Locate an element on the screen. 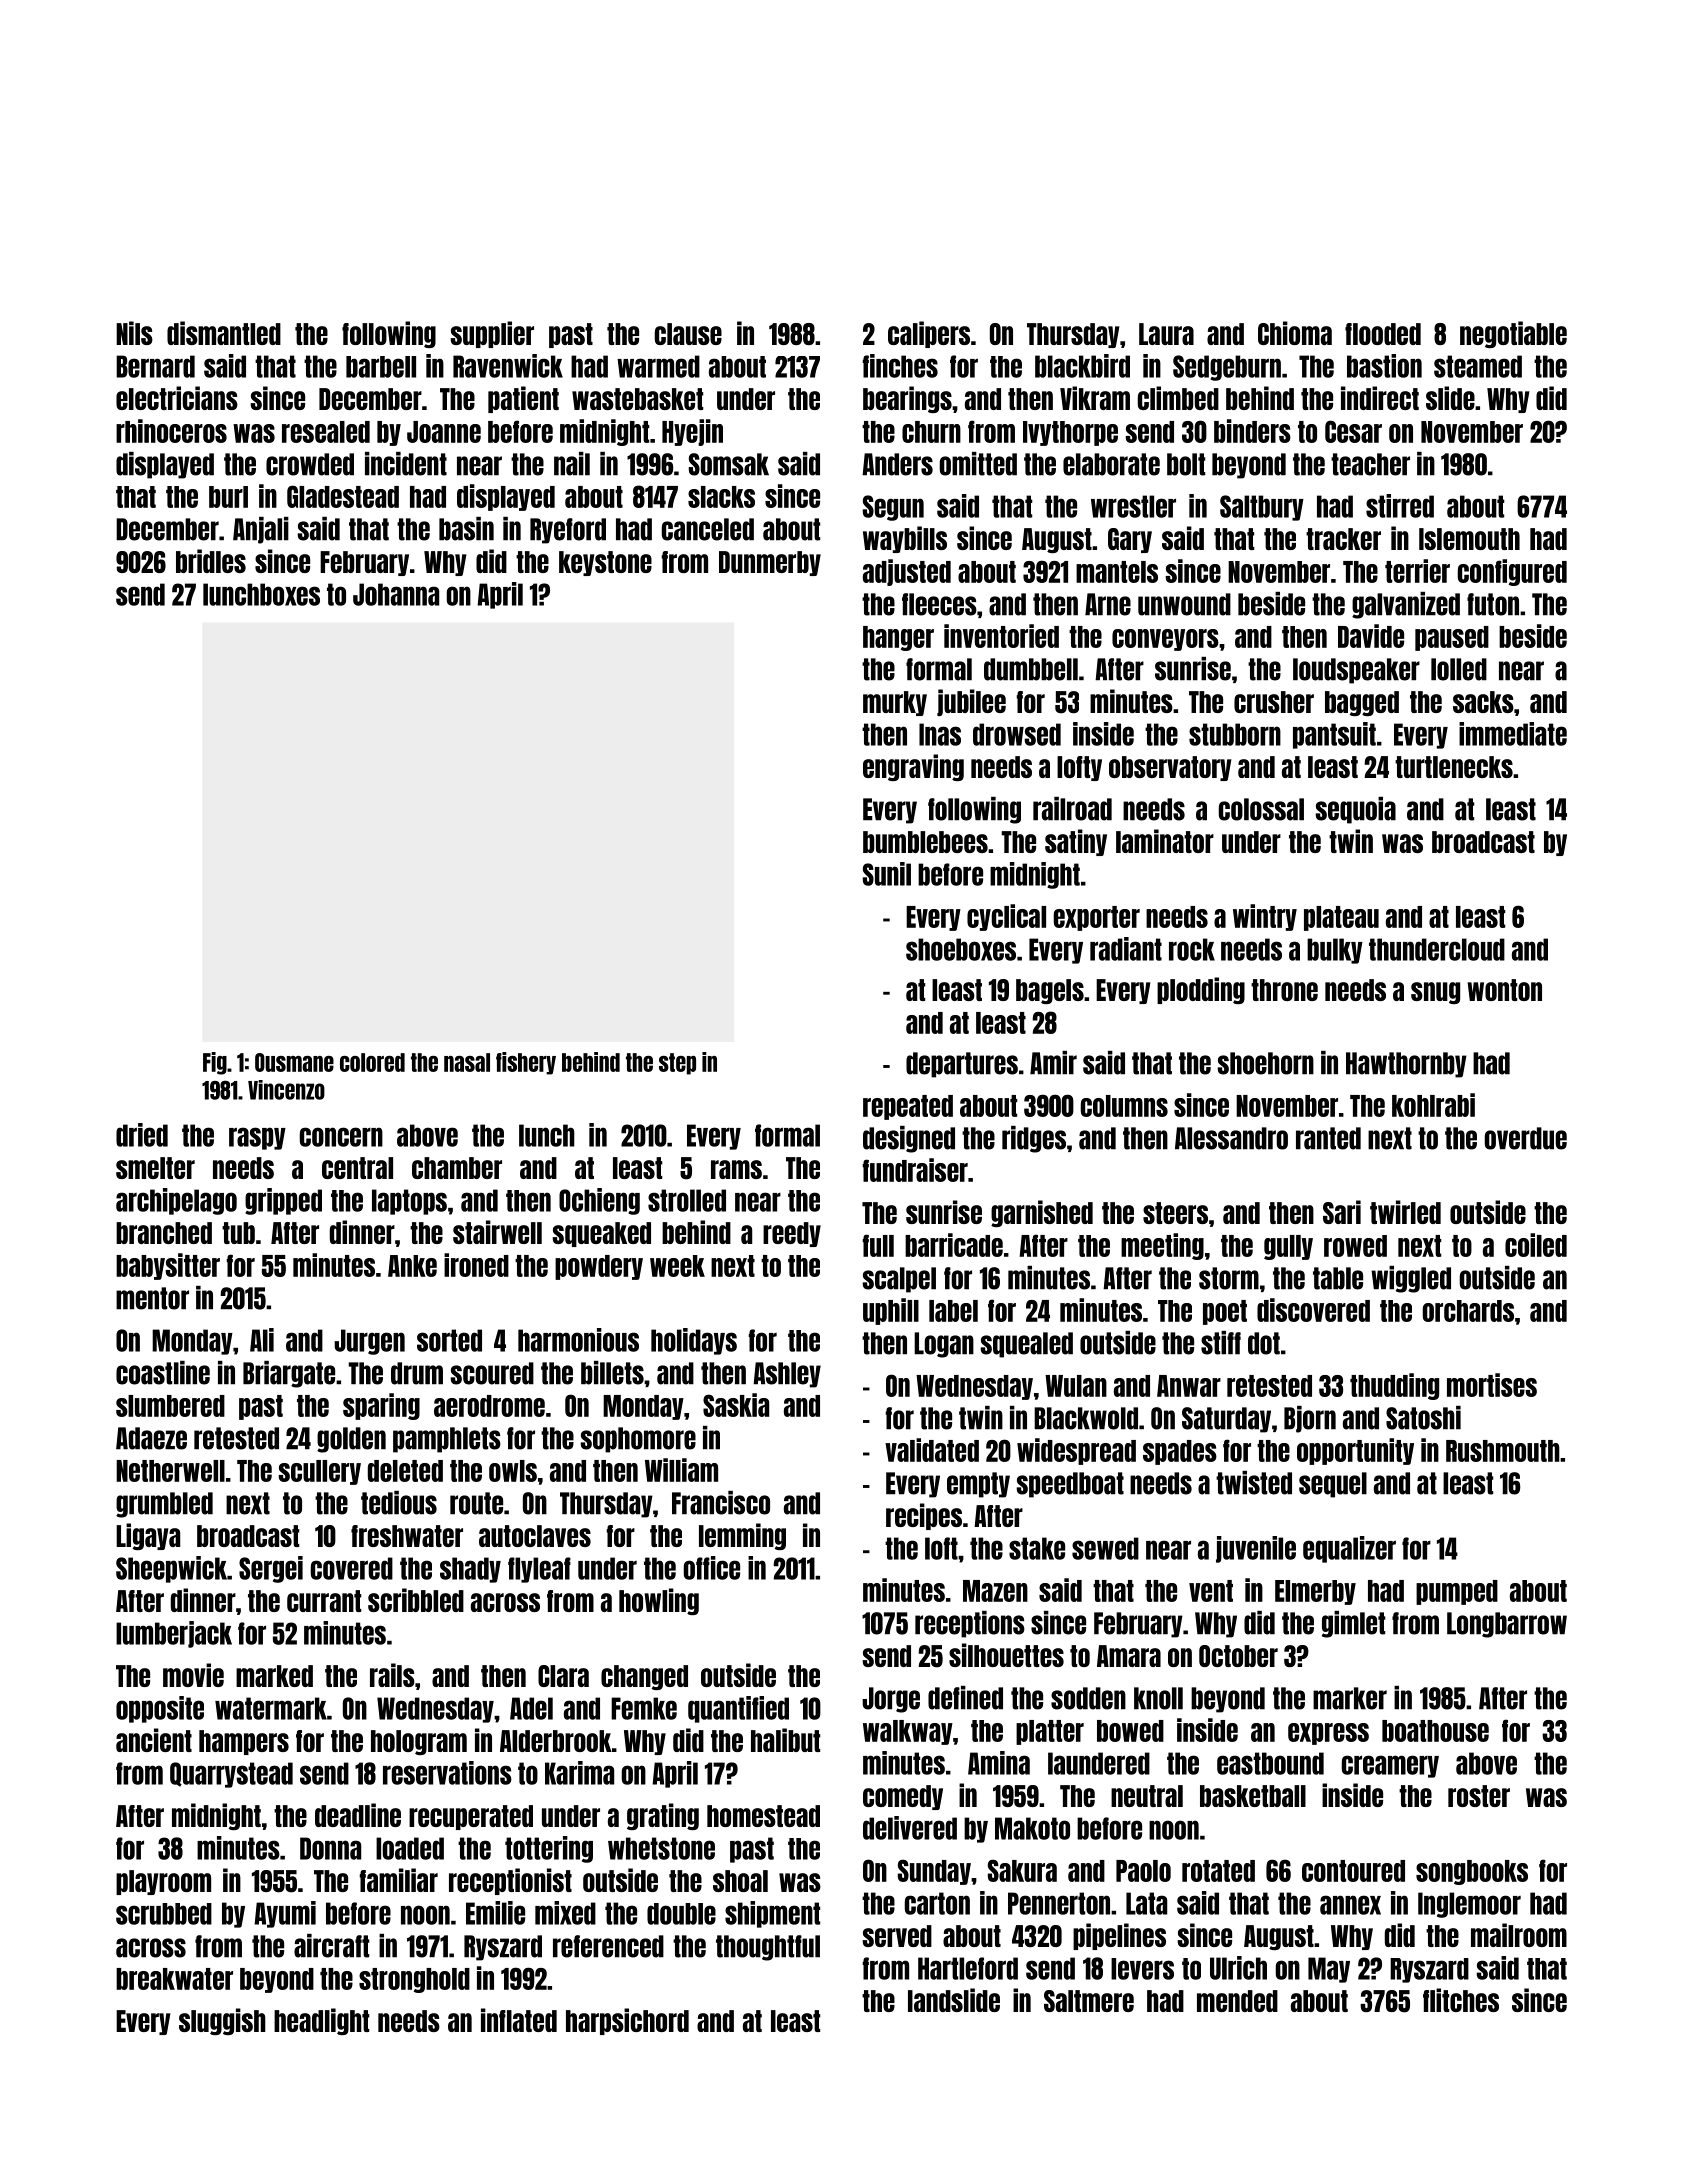 The width and height of the screenshot is (1683, 2178). clause is located at coordinates (688, 334).
